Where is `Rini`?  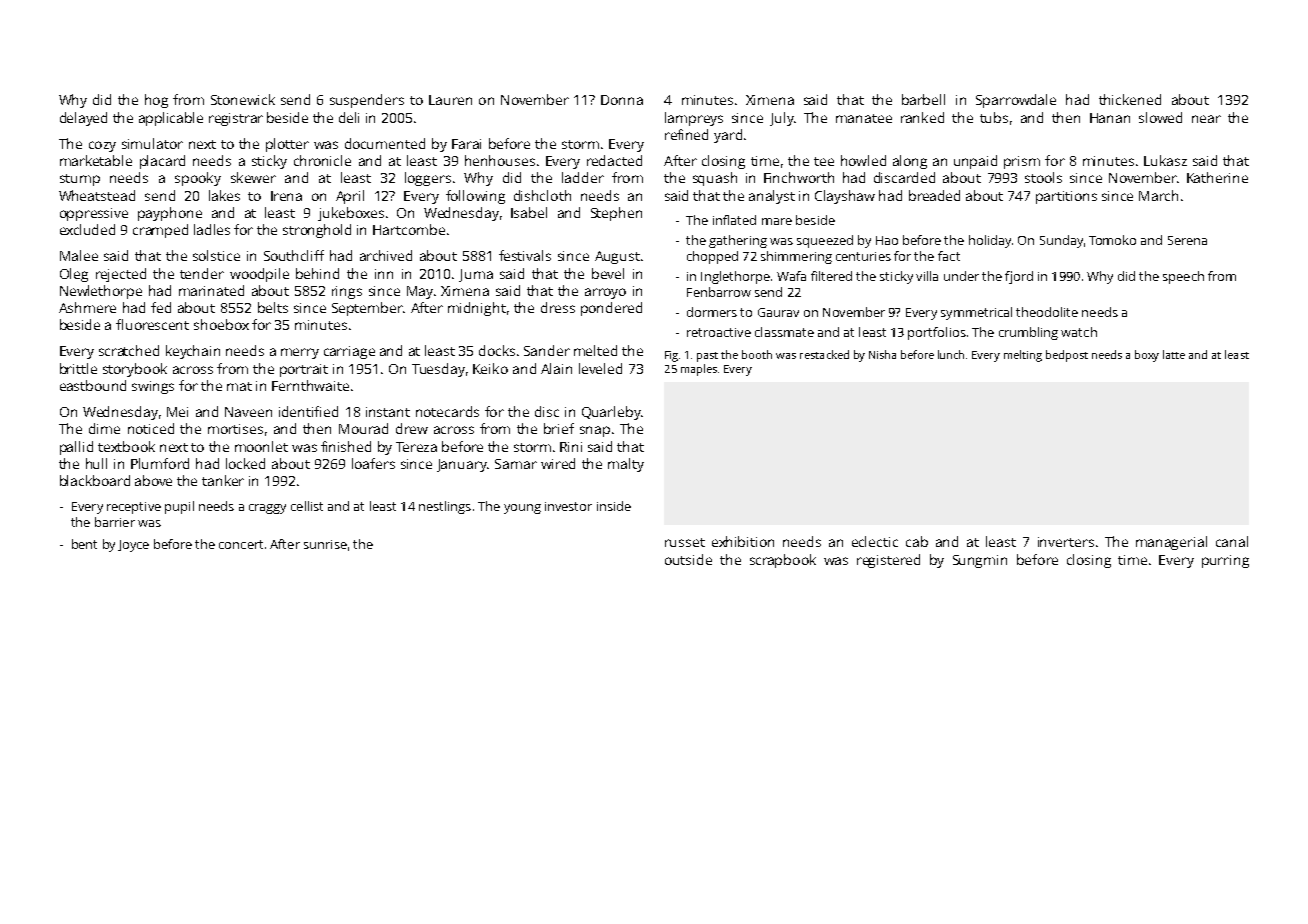
Rini is located at coordinates (571, 447).
